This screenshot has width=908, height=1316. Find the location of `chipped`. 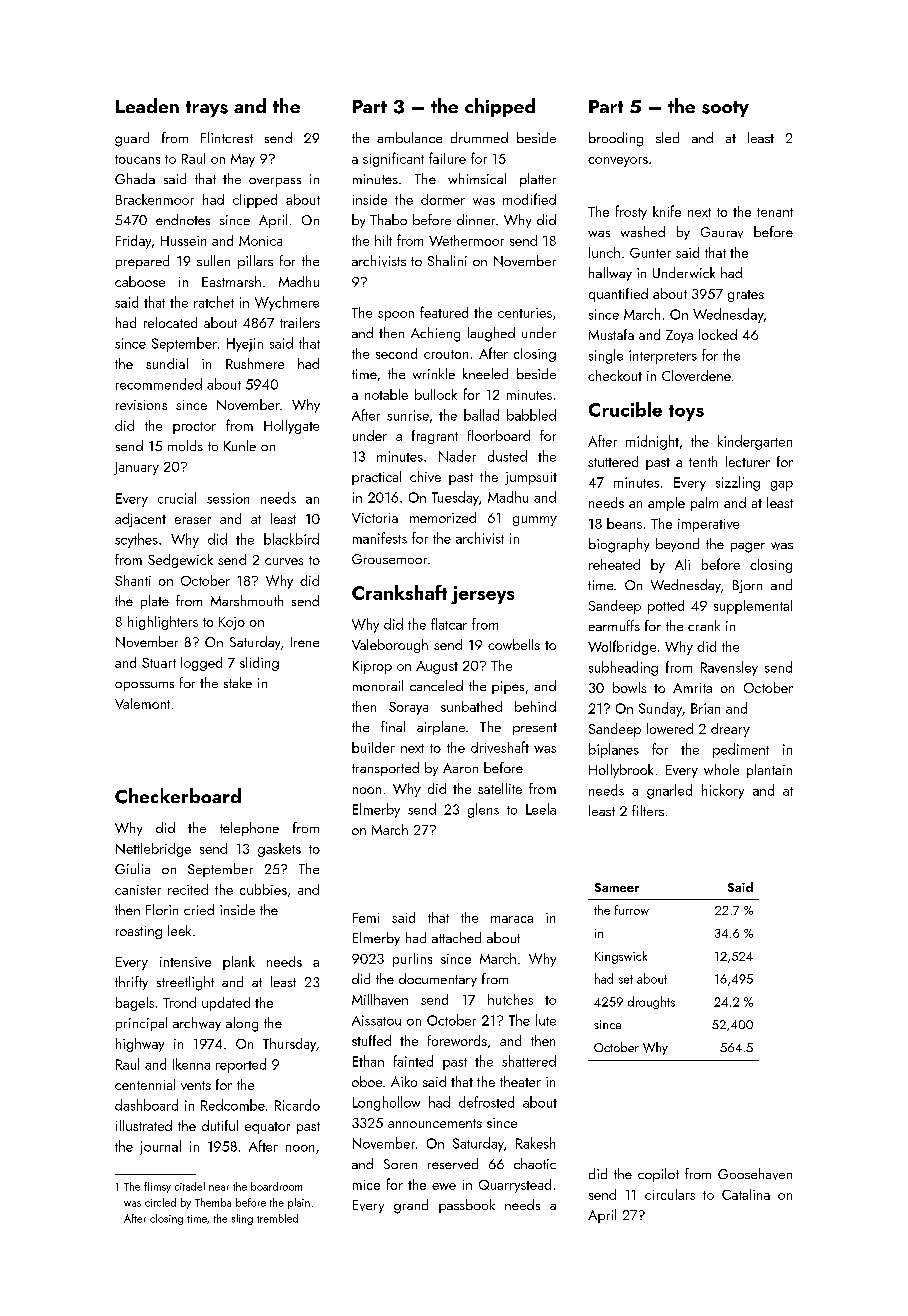

chipped is located at coordinates (500, 107).
